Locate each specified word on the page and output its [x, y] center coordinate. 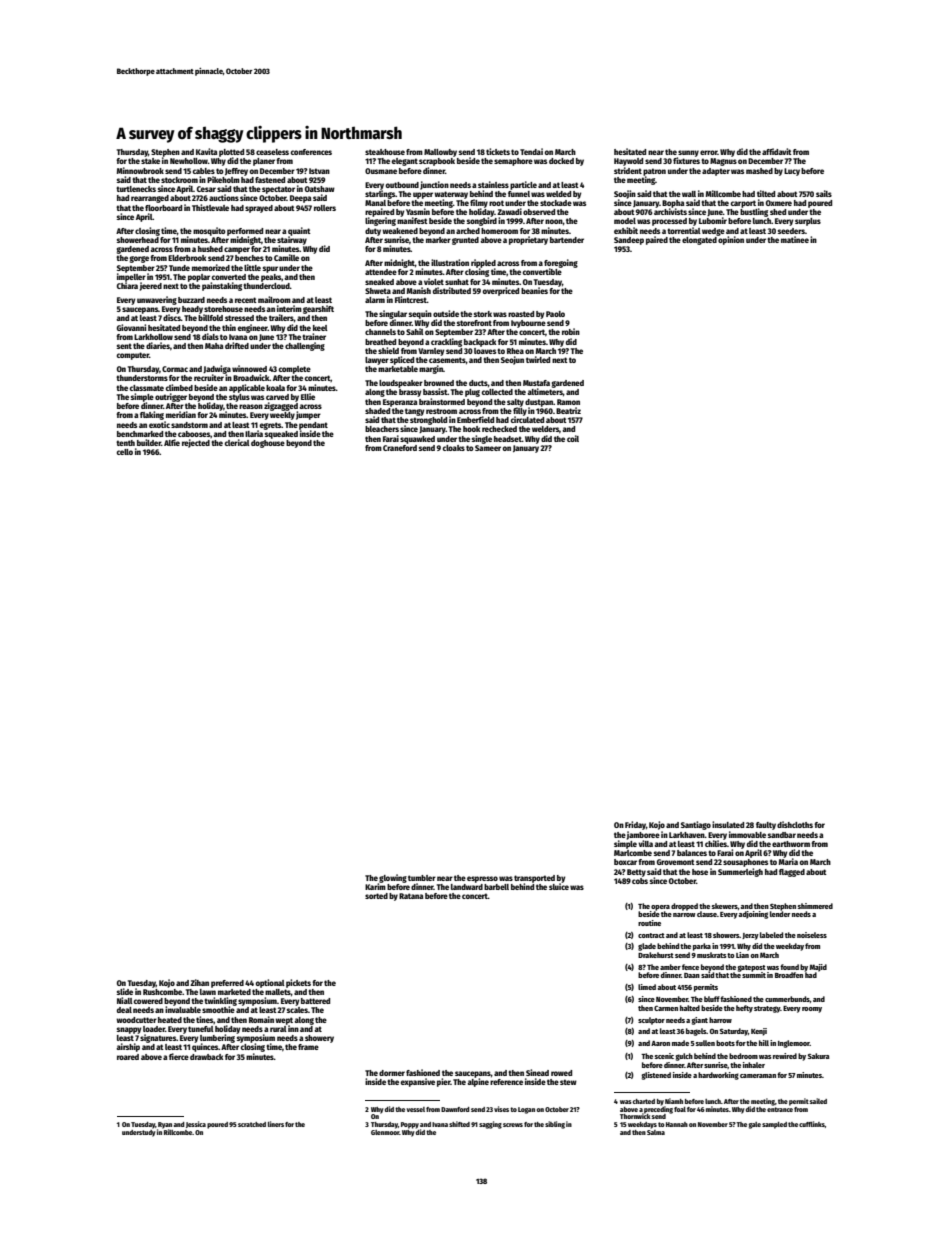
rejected [196, 443]
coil [573, 438]
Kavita [206, 151]
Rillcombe [178, 1132]
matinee [795, 239]
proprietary [528, 240]
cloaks [454, 448]
